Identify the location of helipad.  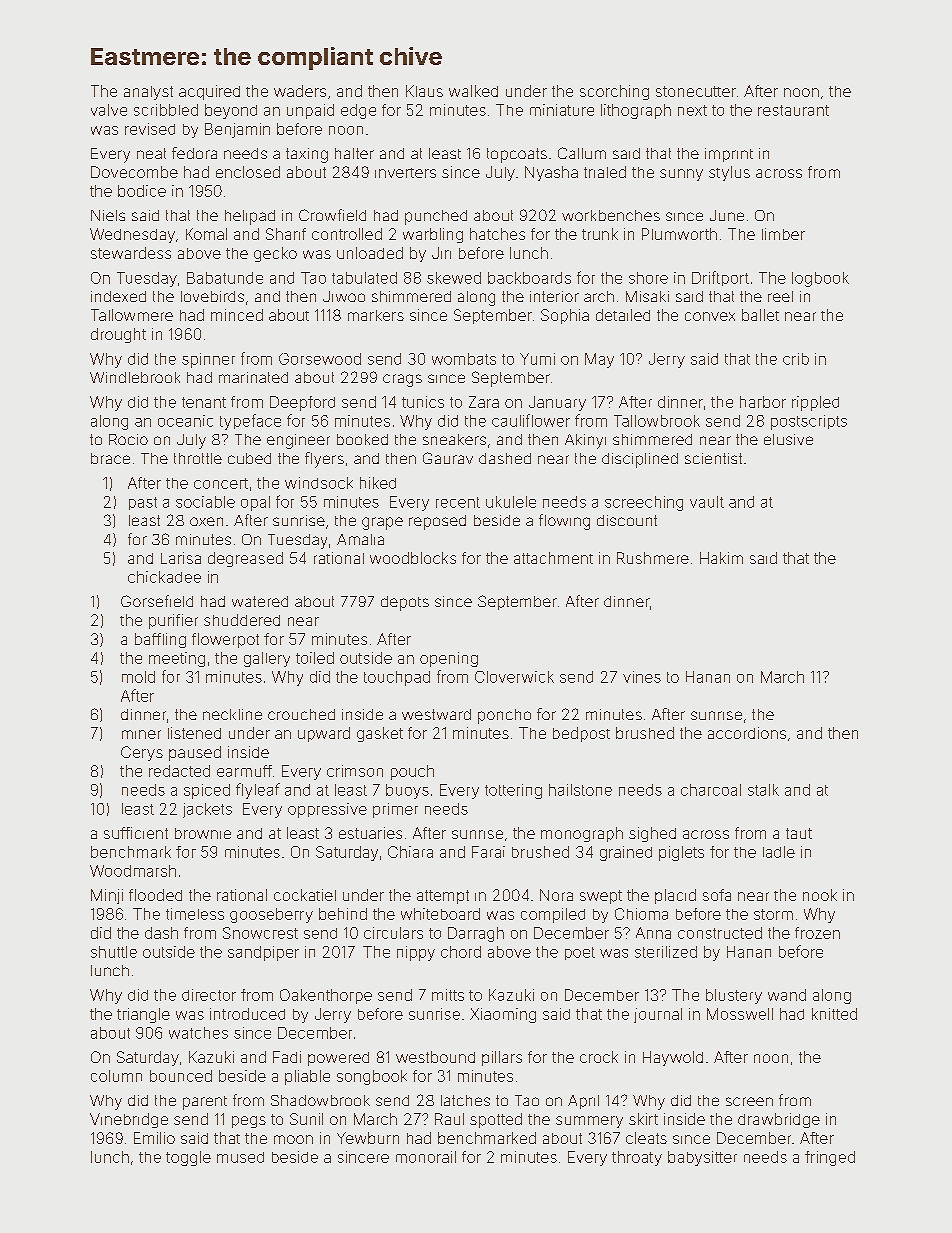
(250, 217).
